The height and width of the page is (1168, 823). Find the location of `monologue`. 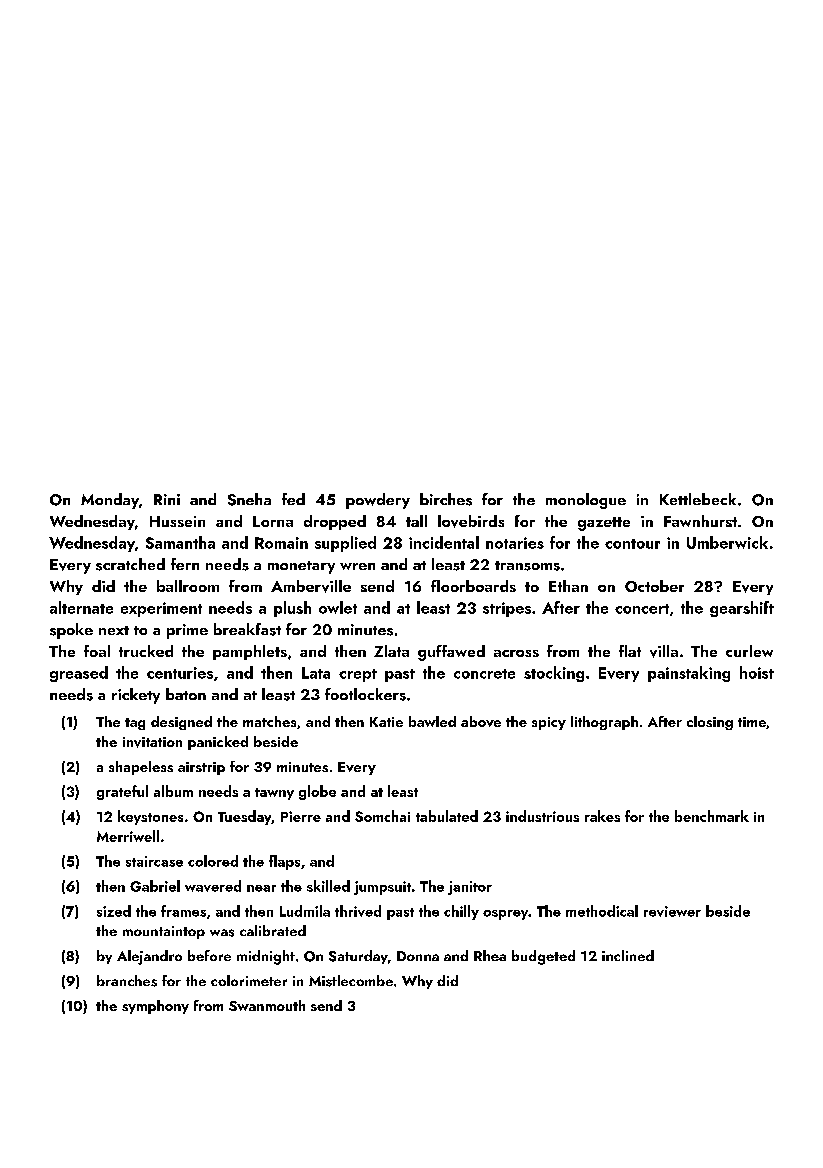

monologue is located at coordinates (586, 501).
